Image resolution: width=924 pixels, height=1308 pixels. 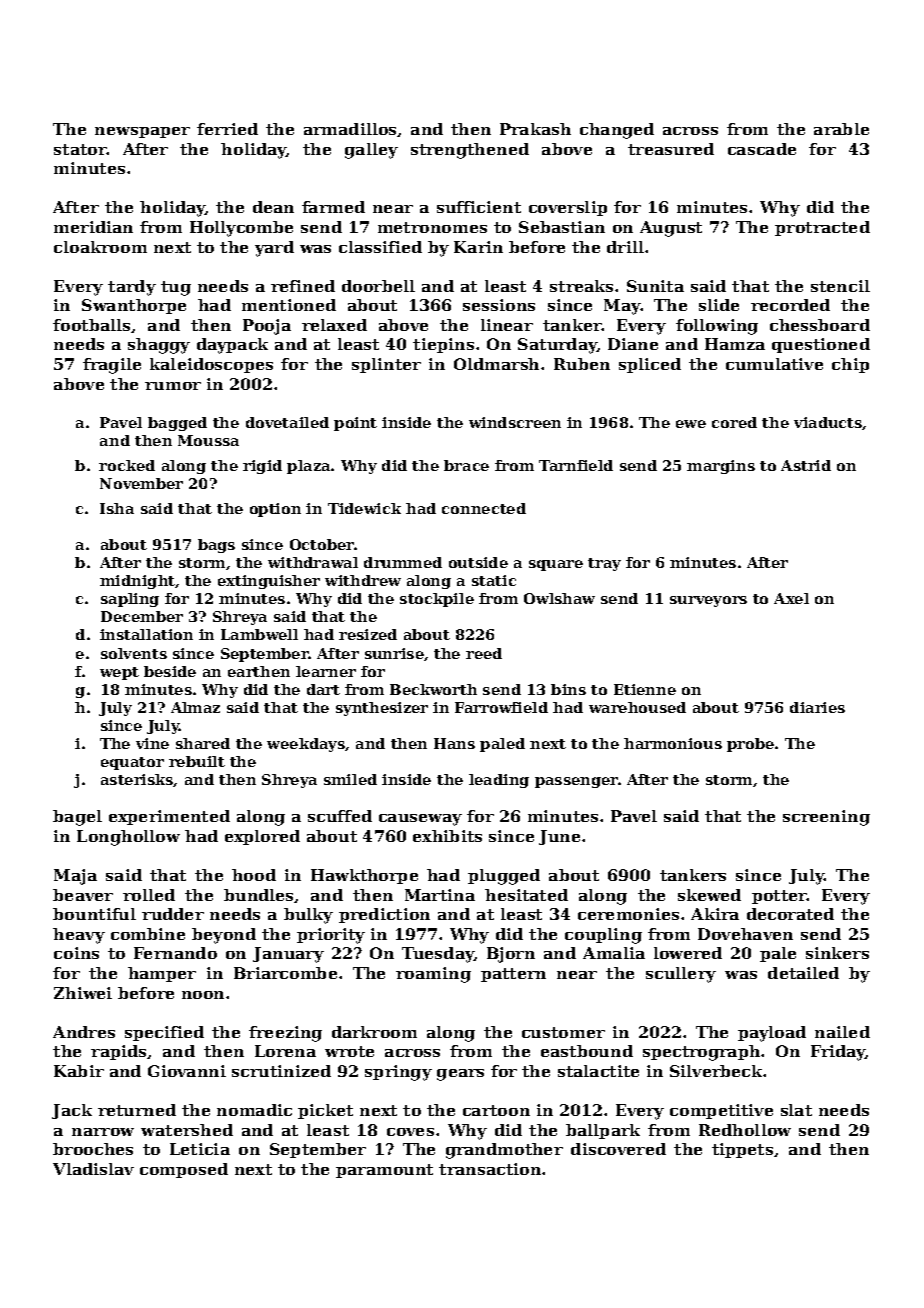 I want to click on extinguisher, so click(x=269, y=582).
